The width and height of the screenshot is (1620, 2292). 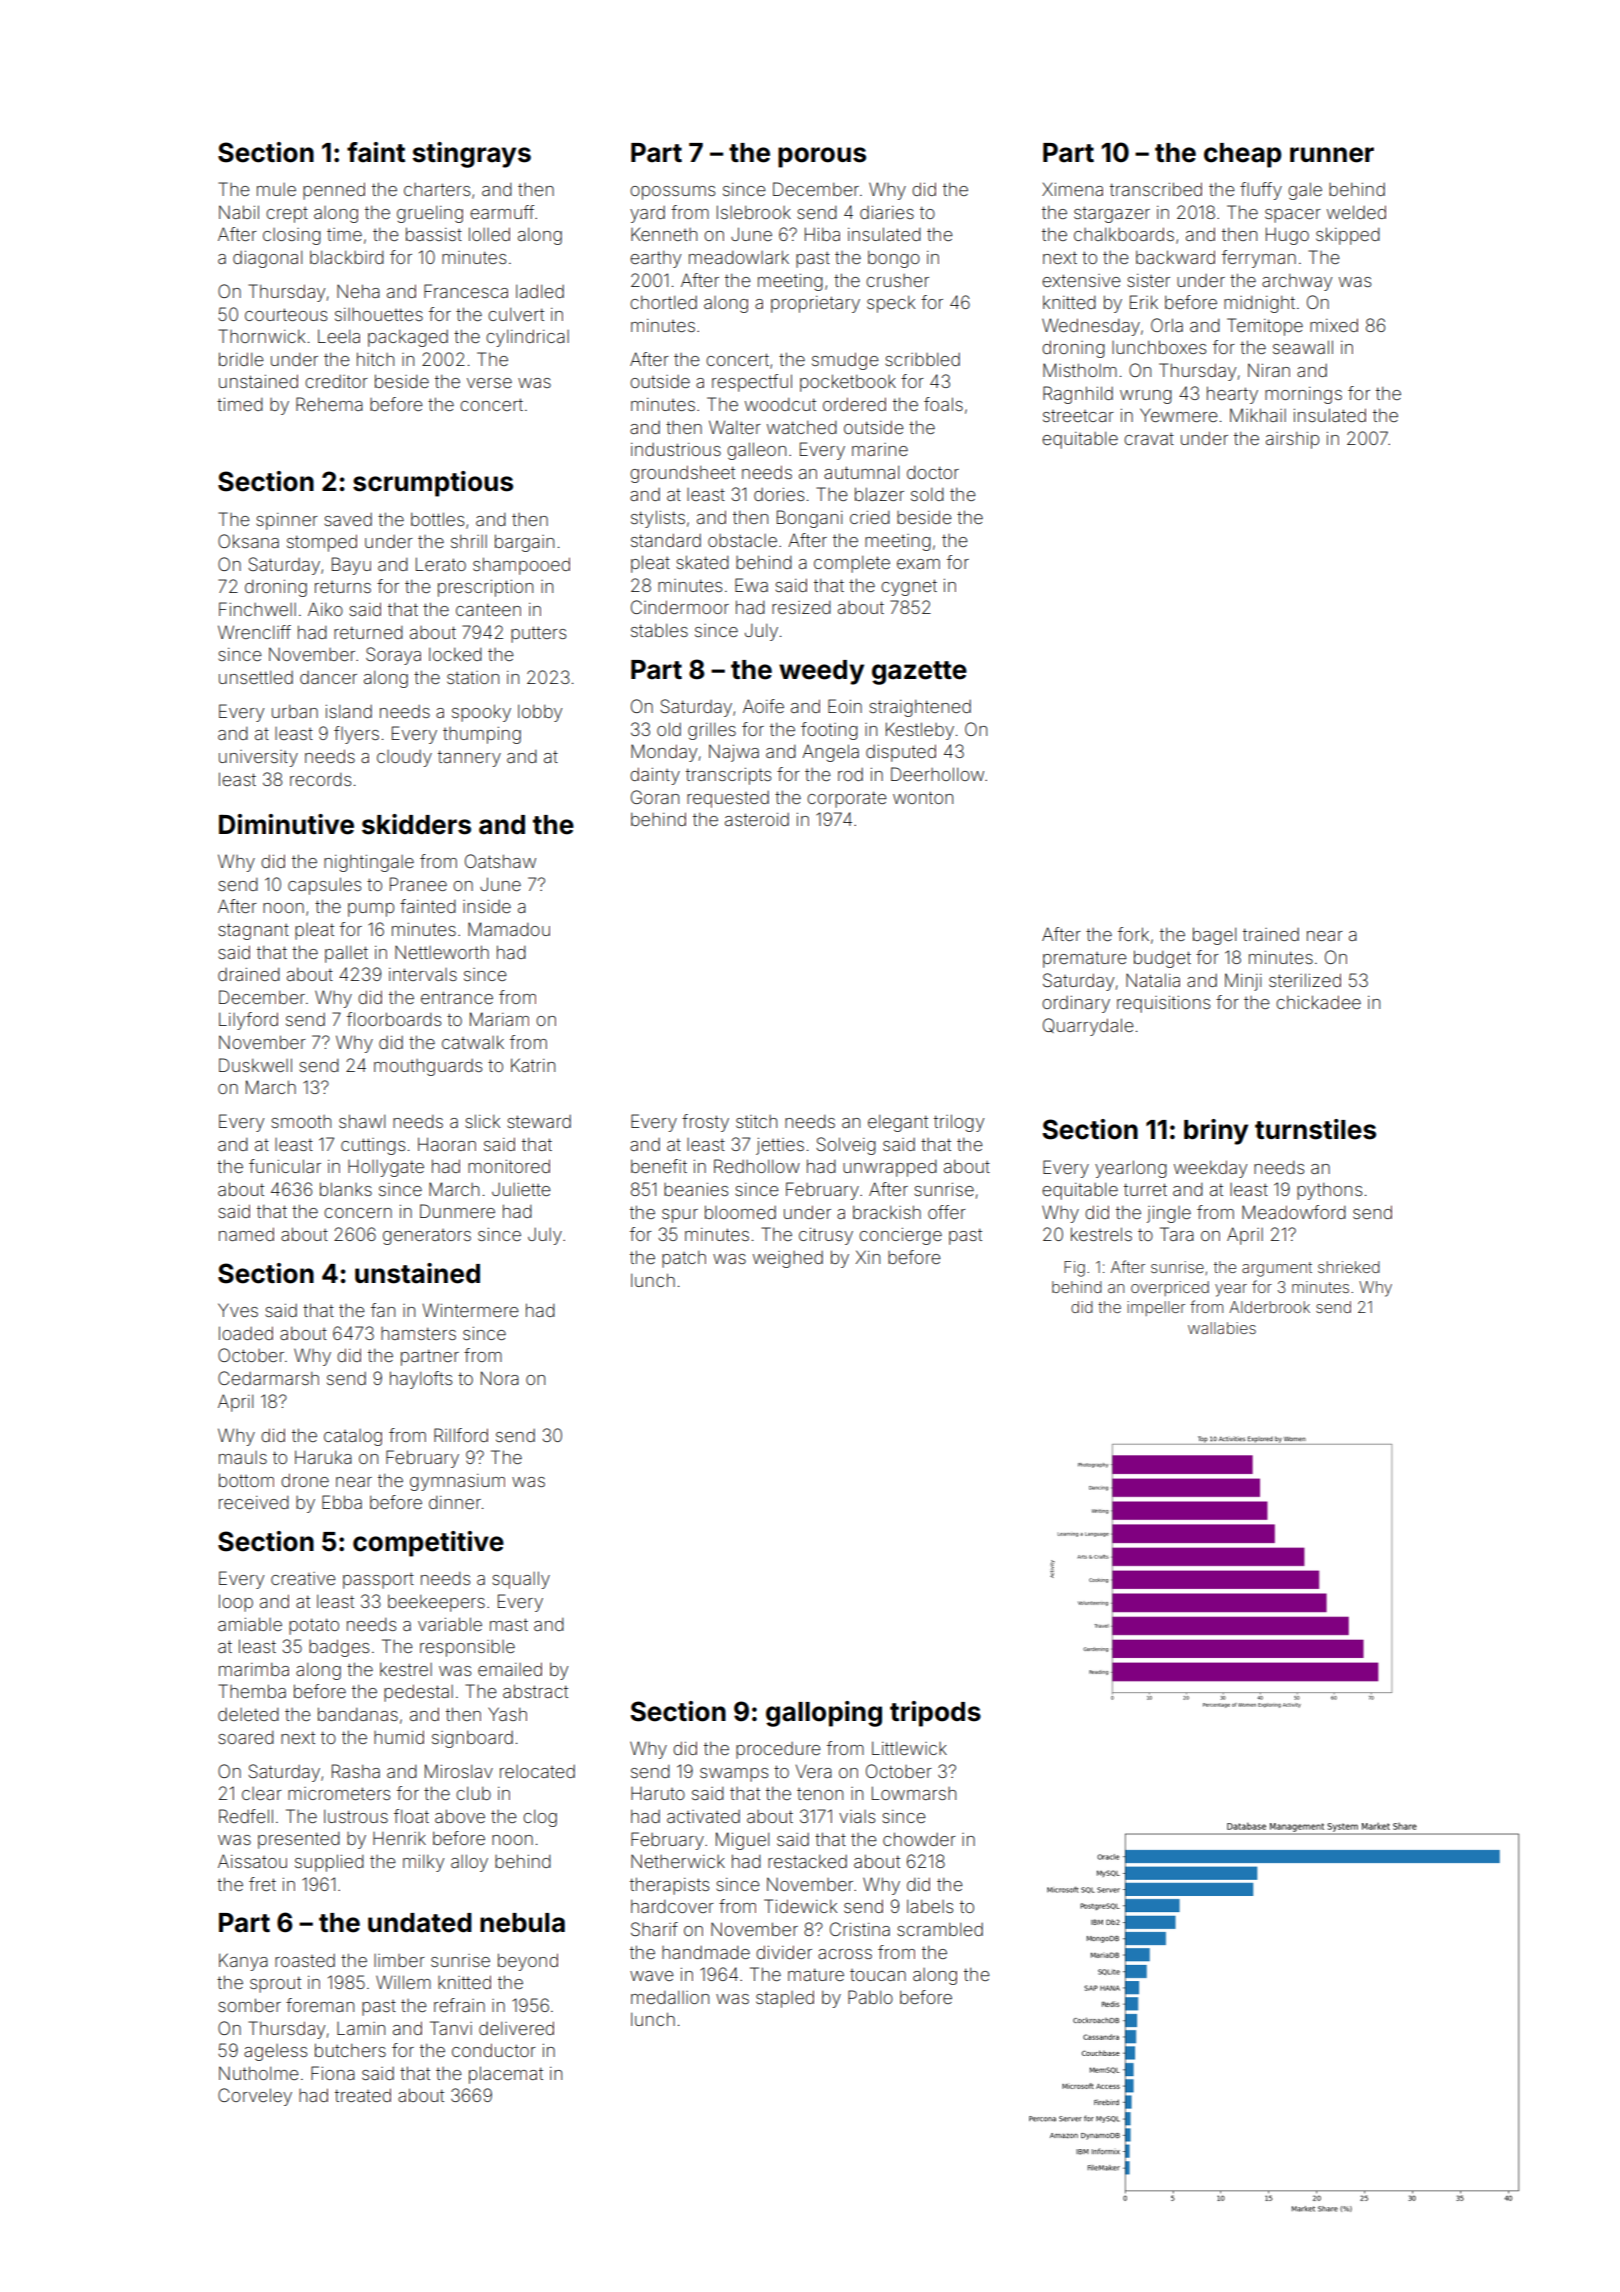 I want to click on passport, so click(x=378, y=1581).
